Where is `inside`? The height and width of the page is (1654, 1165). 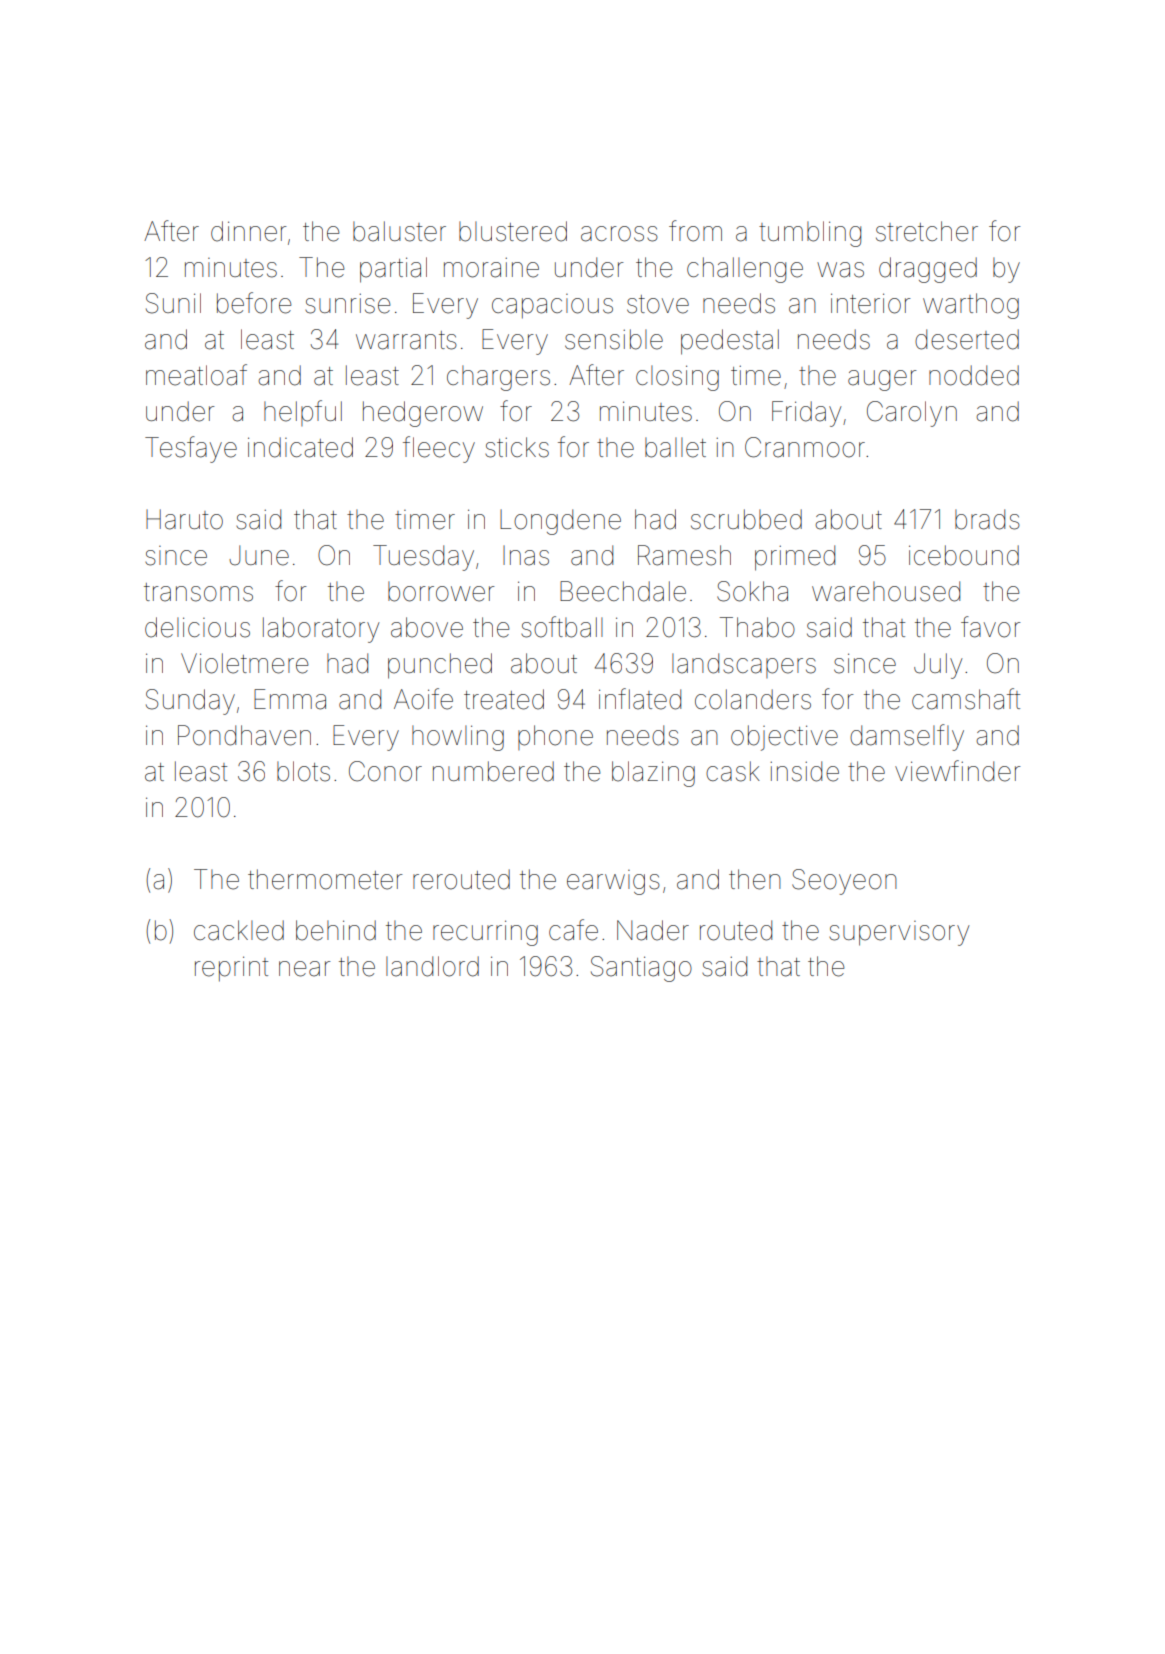
inside is located at coordinates (804, 771).
